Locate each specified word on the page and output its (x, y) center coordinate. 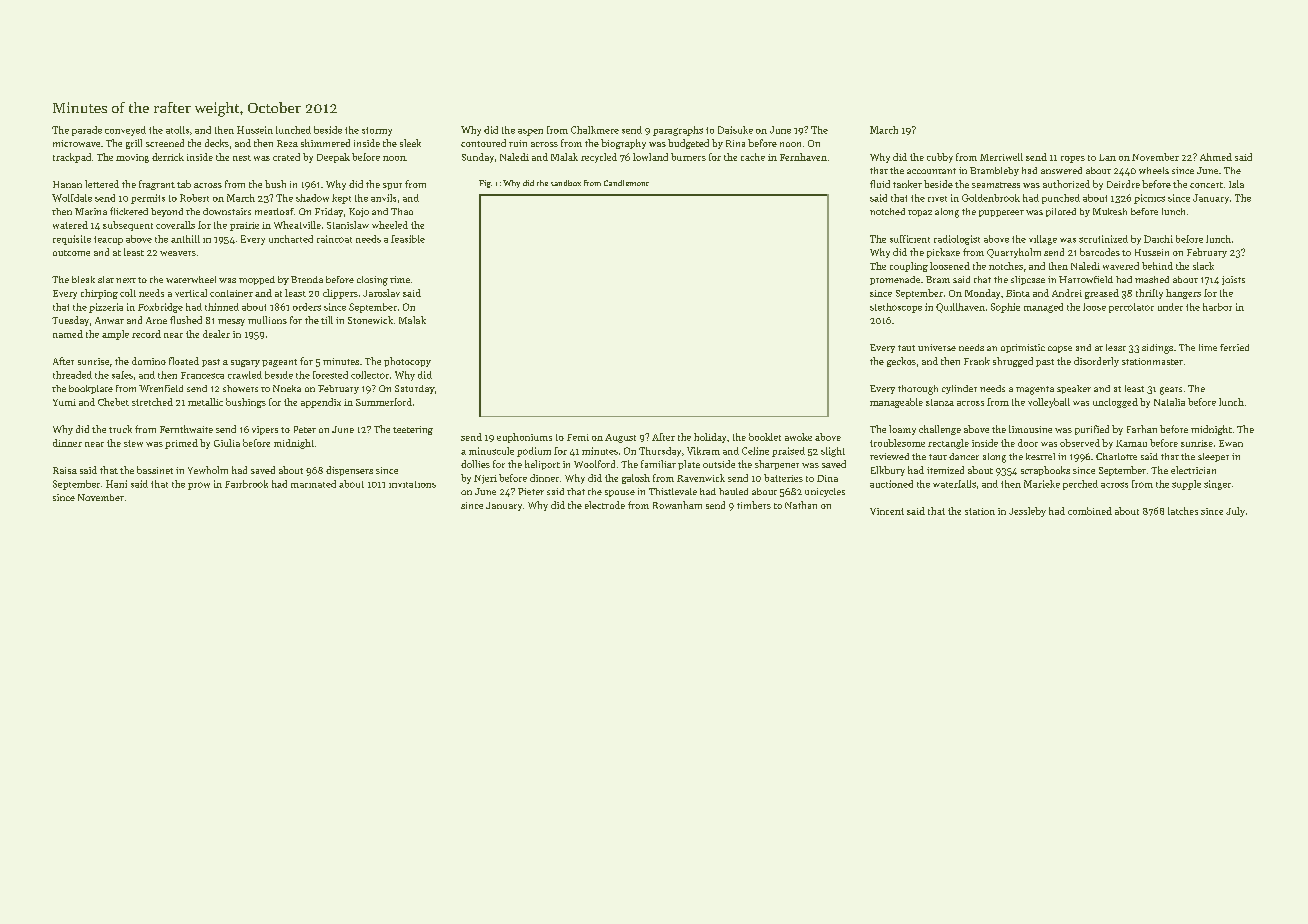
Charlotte (1116, 456)
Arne (156, 320)
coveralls (175, 225)
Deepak (333, 158)
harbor (1217, 307)
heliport (542, 465)
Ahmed (1216, 157)
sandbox (566, 183)
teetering (413, 430)
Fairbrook (246, 484)
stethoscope (896, 308)
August (620, 438)
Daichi (1158, 239)
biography (623, 144)
